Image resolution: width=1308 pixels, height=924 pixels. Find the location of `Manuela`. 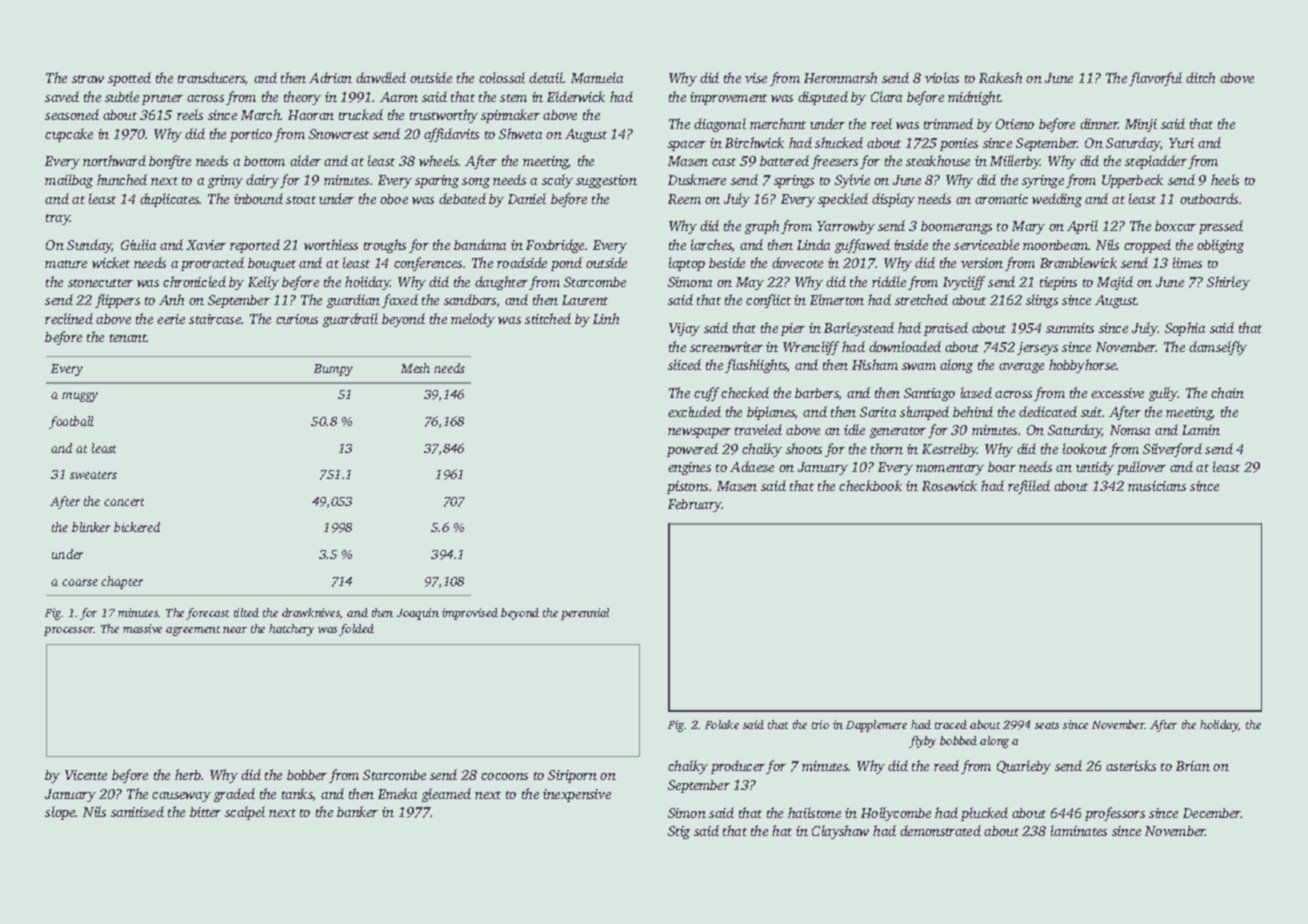

Manuela is located at coordinates (597, 77).
